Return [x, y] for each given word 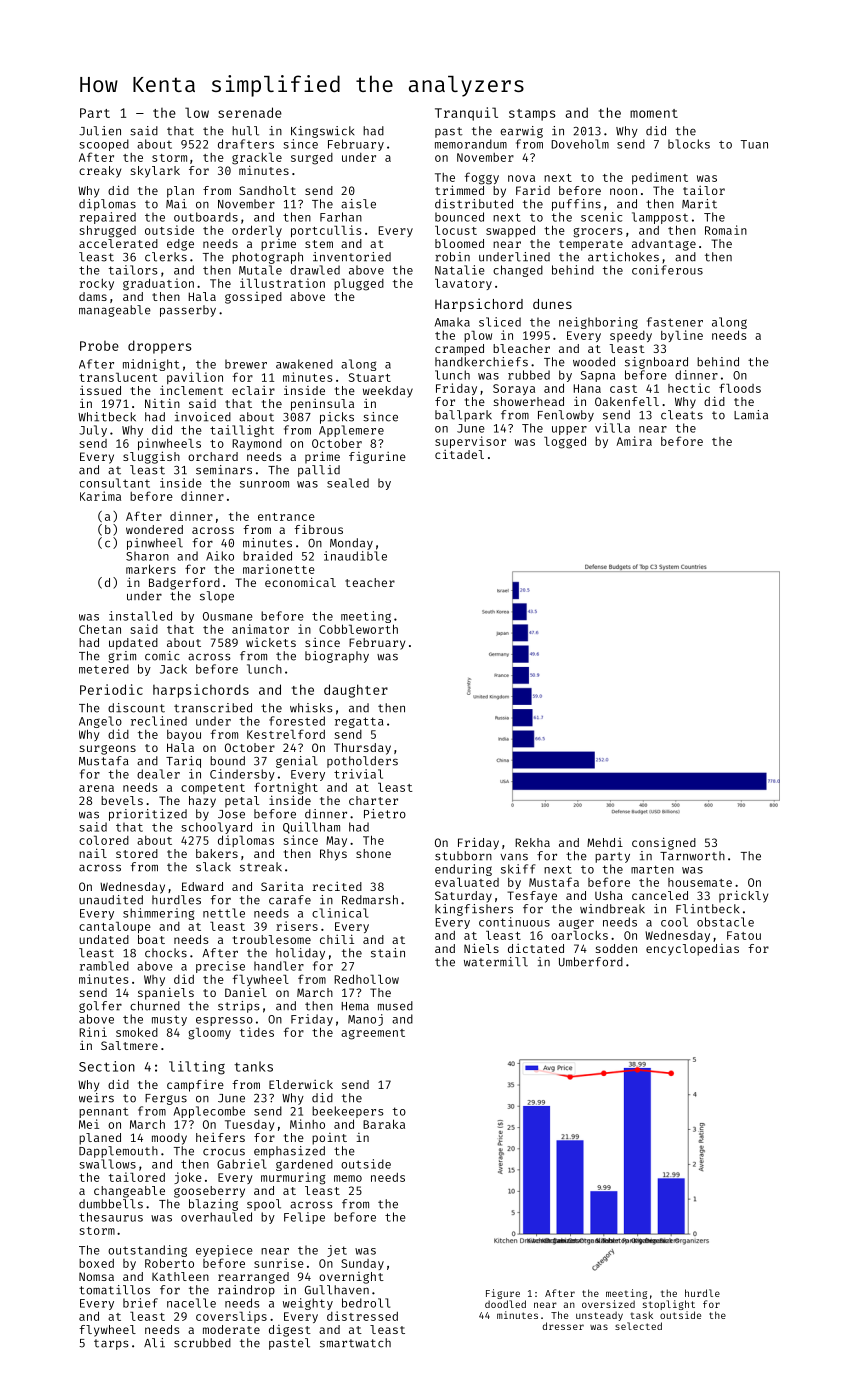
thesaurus [111, 1217]
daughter [356, 691]
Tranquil [466, 114]
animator [260, 629]
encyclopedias [692, 950]
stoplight [669, 1305]
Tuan [754, 144]
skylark [155, 172]
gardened [304, 1165]
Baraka [384, 1124]
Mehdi [605, 842]
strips [239, 1007]
